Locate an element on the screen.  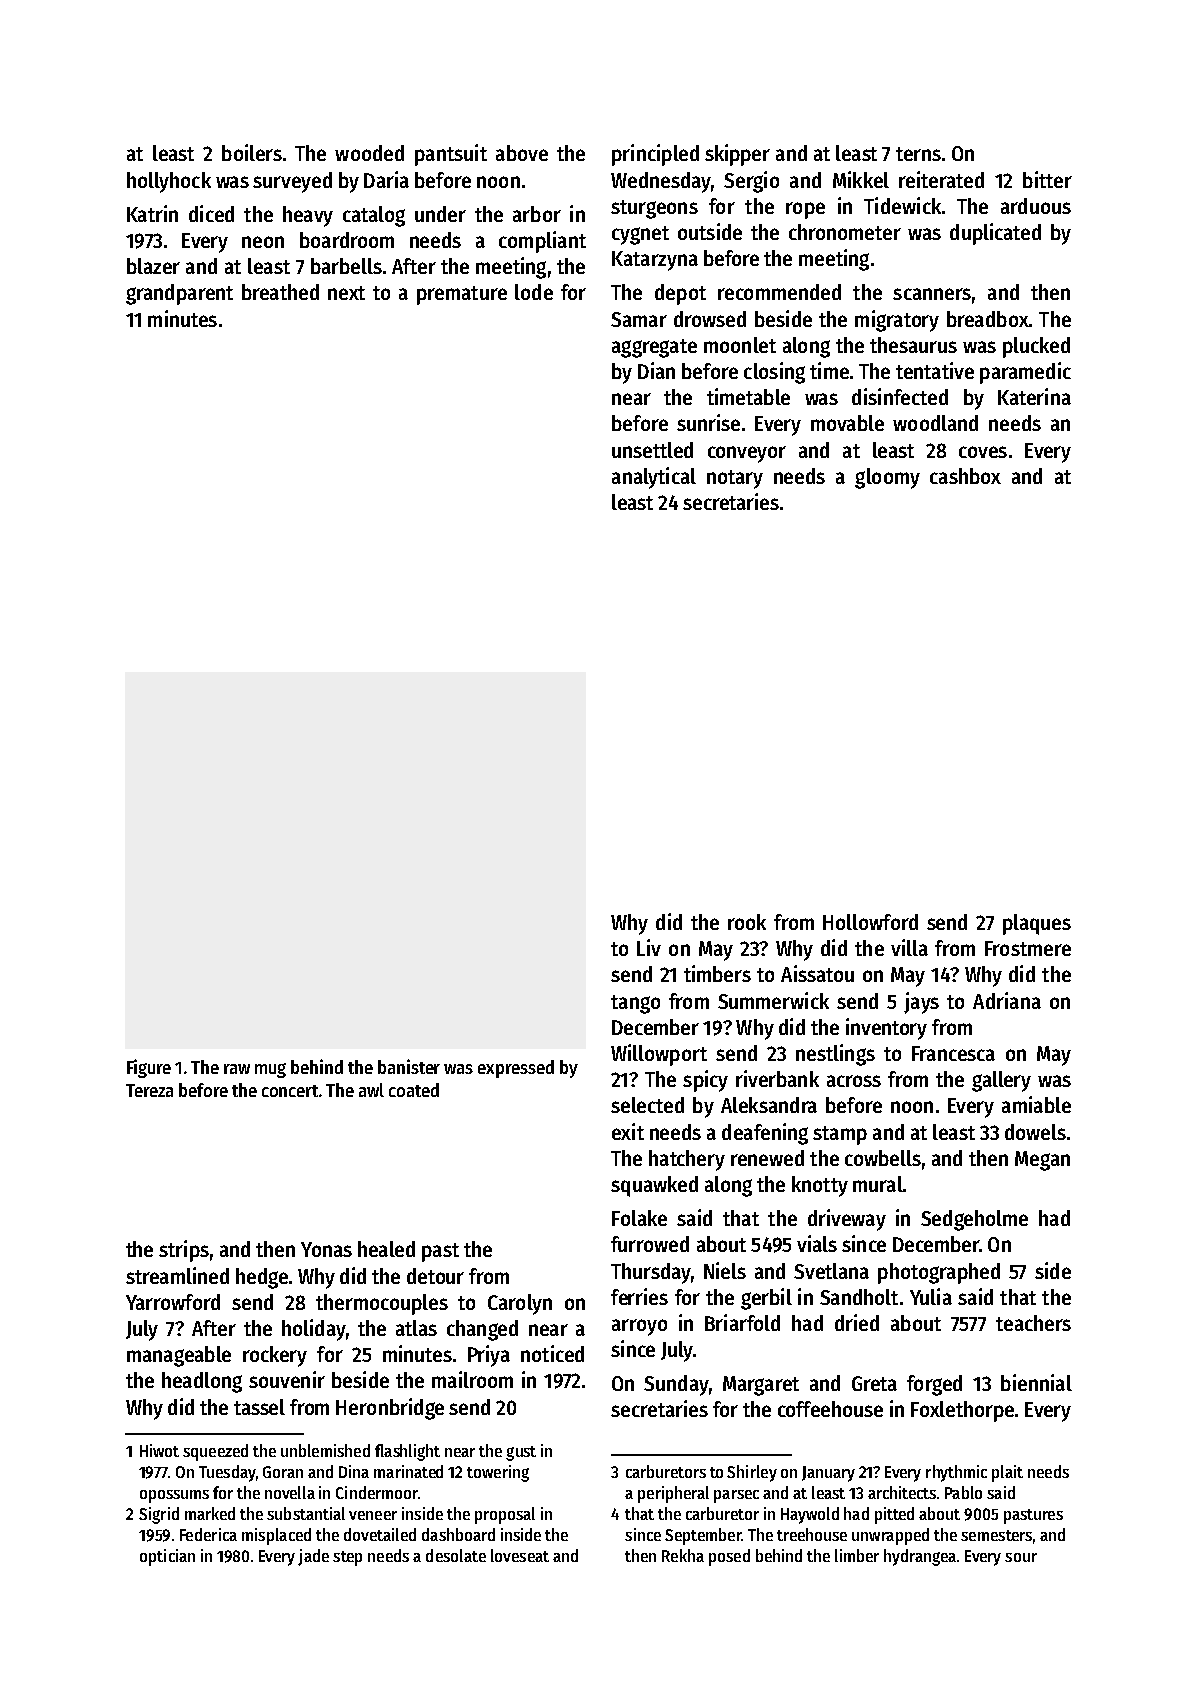
Hollowford is located at coordinates (870, 922).
